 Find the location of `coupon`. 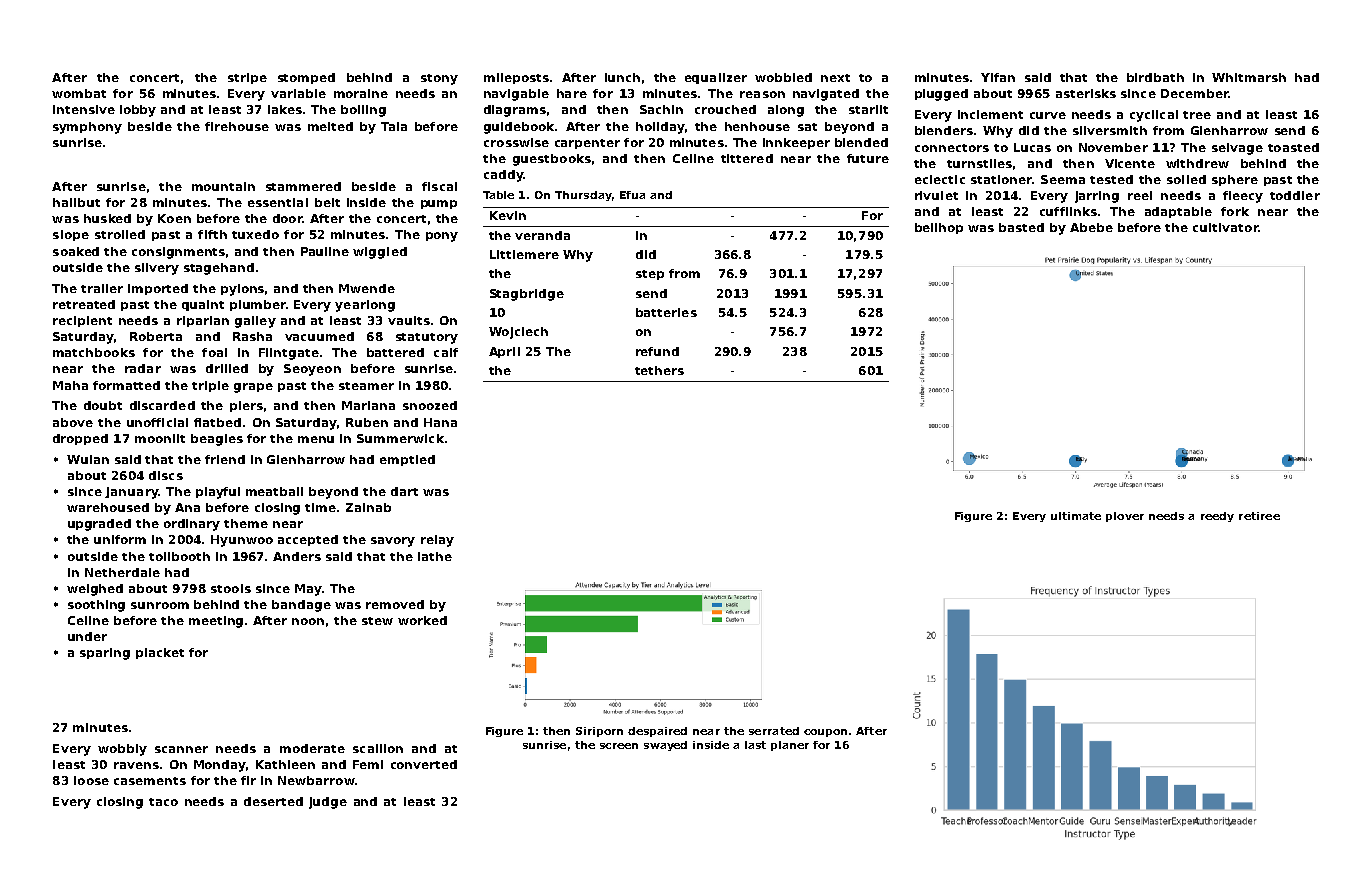

coupon is located at coordinates (825, 733).
